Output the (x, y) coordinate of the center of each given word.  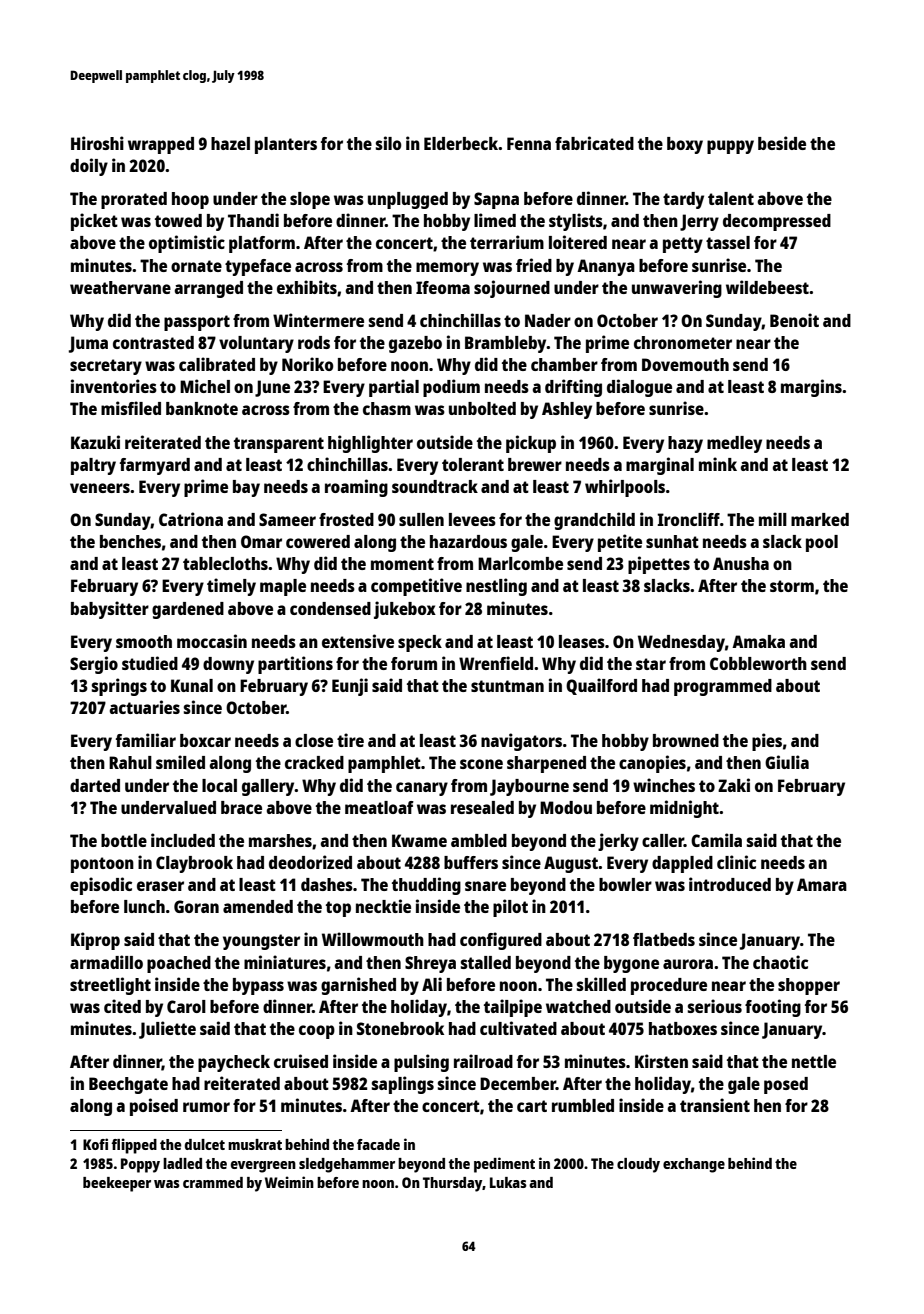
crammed (213, 1182)
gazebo (415, 344)
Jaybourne (529, 787)
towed (178, 220)
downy (228, 665)
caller (663, 840)
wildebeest (767, 287)
